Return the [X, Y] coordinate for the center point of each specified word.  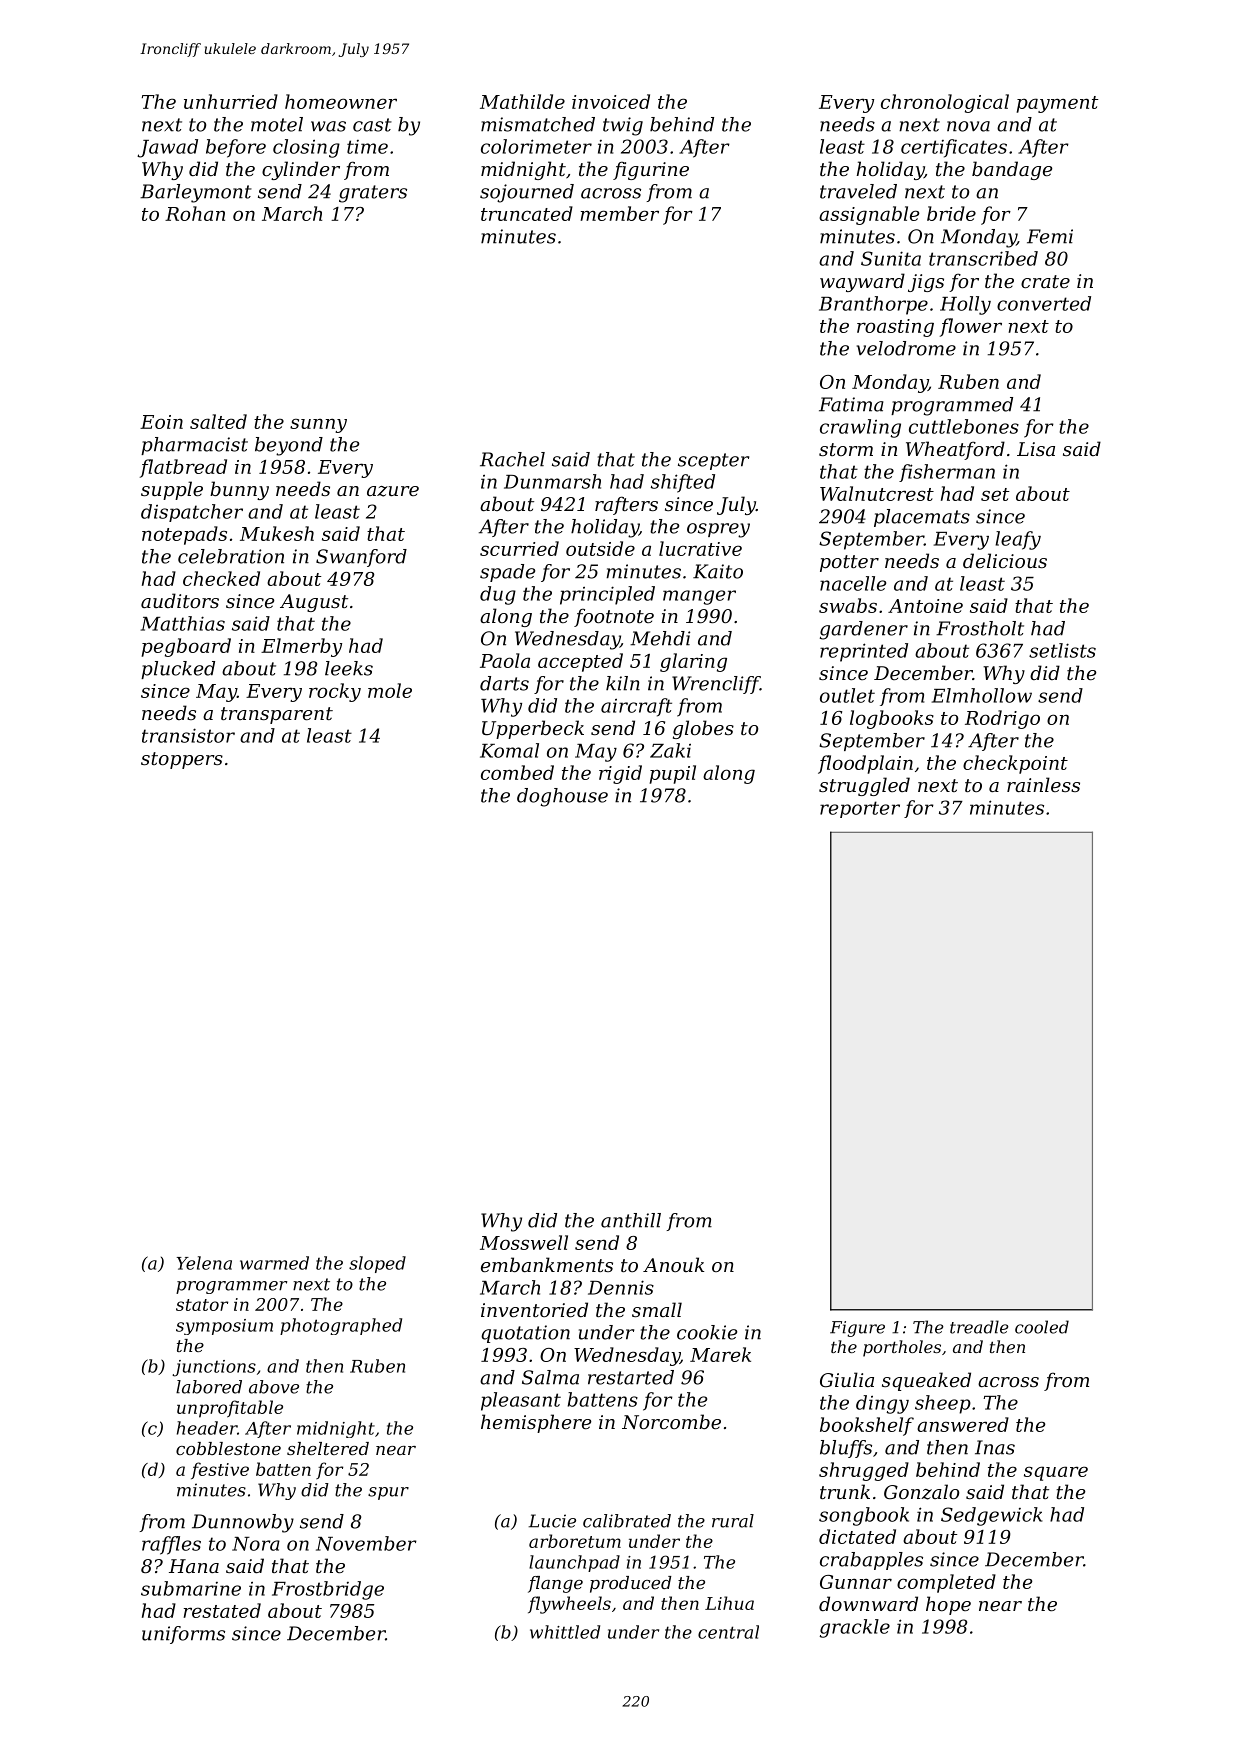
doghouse [562, 797]
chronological [945, 103]
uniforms [183, 1635]
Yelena [204, 1263]
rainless [1043, 784]
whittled [565, 1632]
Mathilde [522, 101]
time [367, 147]
